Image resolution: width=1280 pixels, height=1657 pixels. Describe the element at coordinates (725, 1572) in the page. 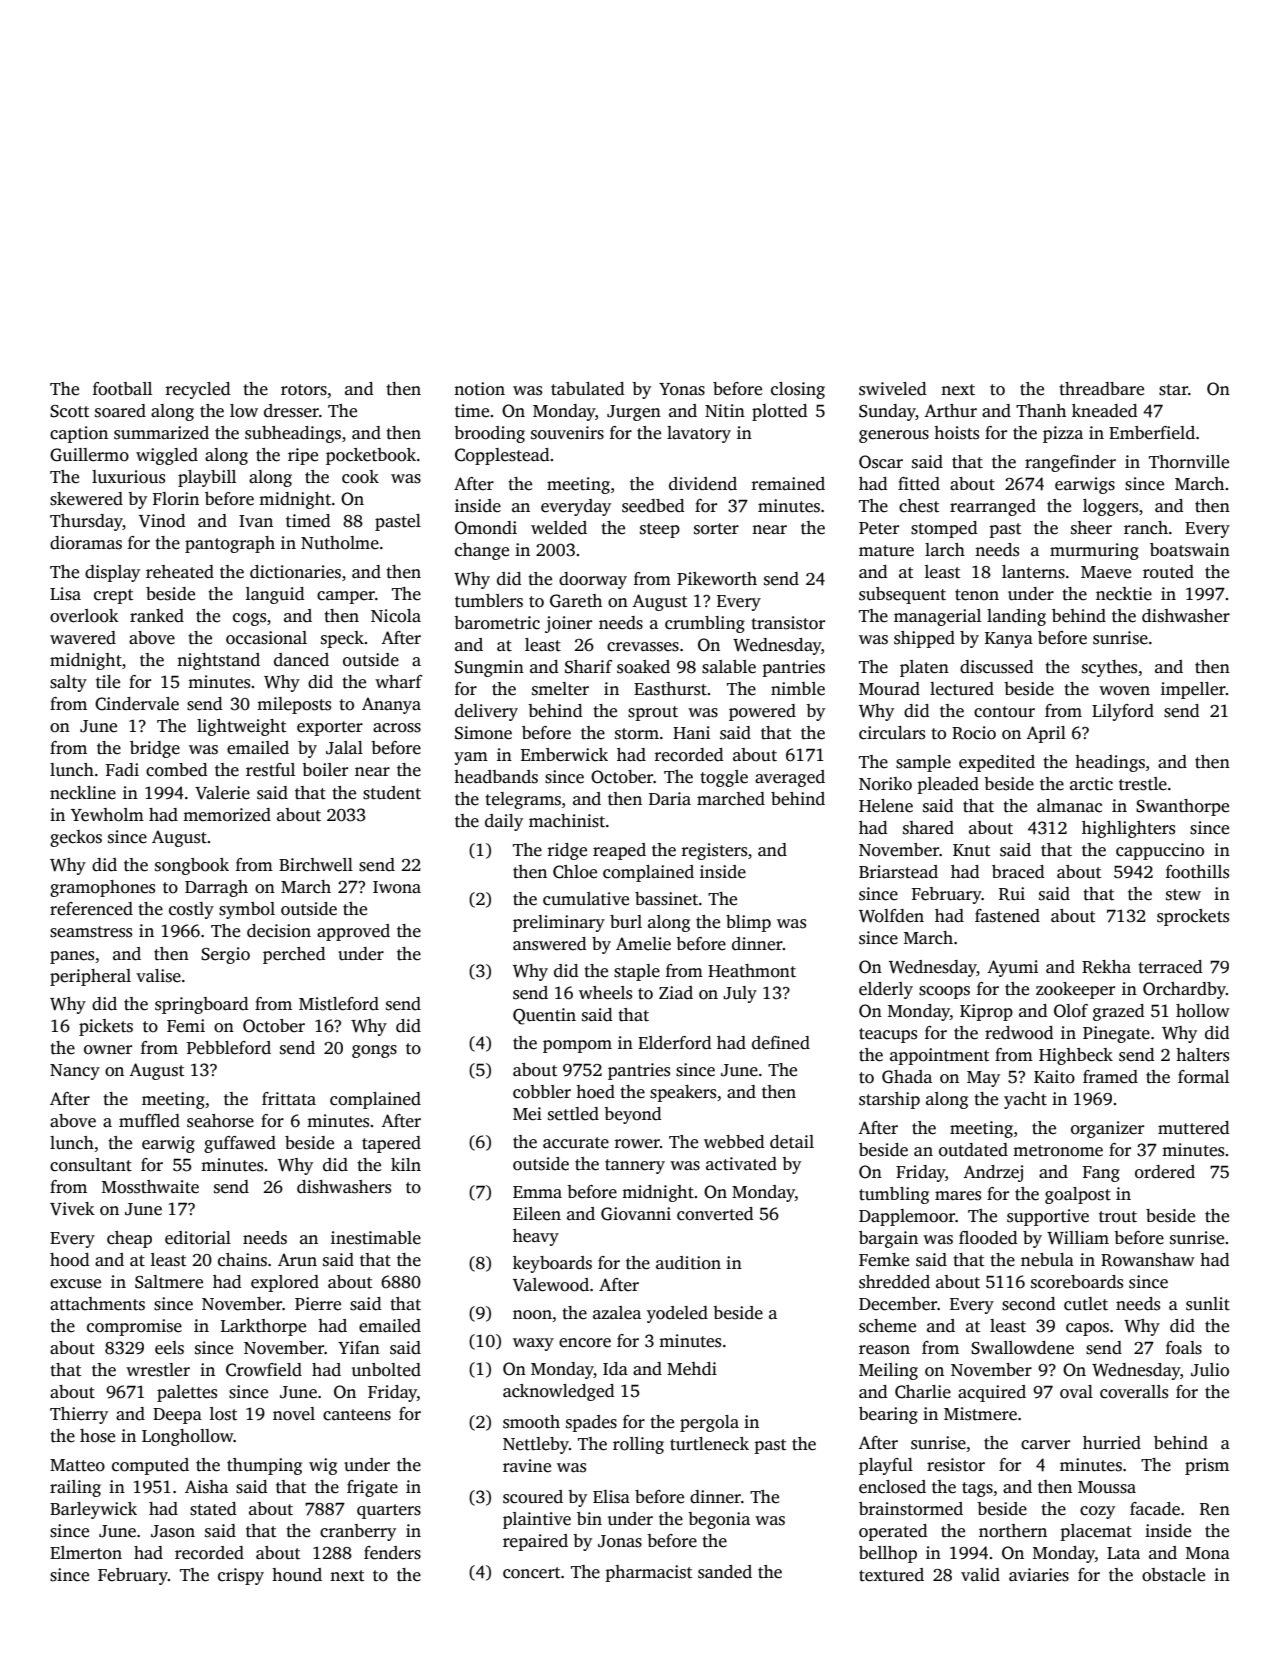

I see `sanded` at that location.
